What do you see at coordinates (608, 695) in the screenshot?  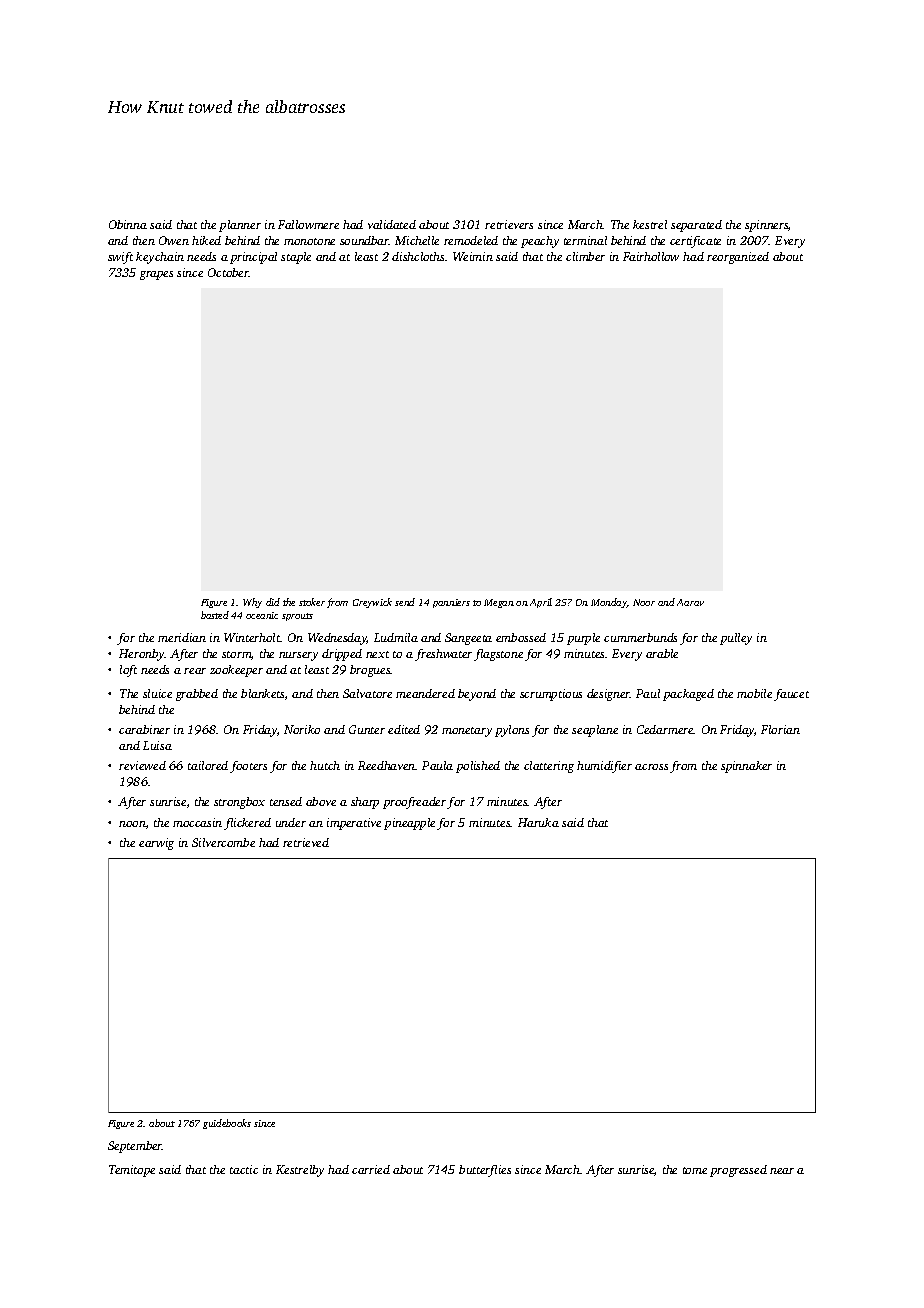 I see `designer` at bounding box center [608, 695].
